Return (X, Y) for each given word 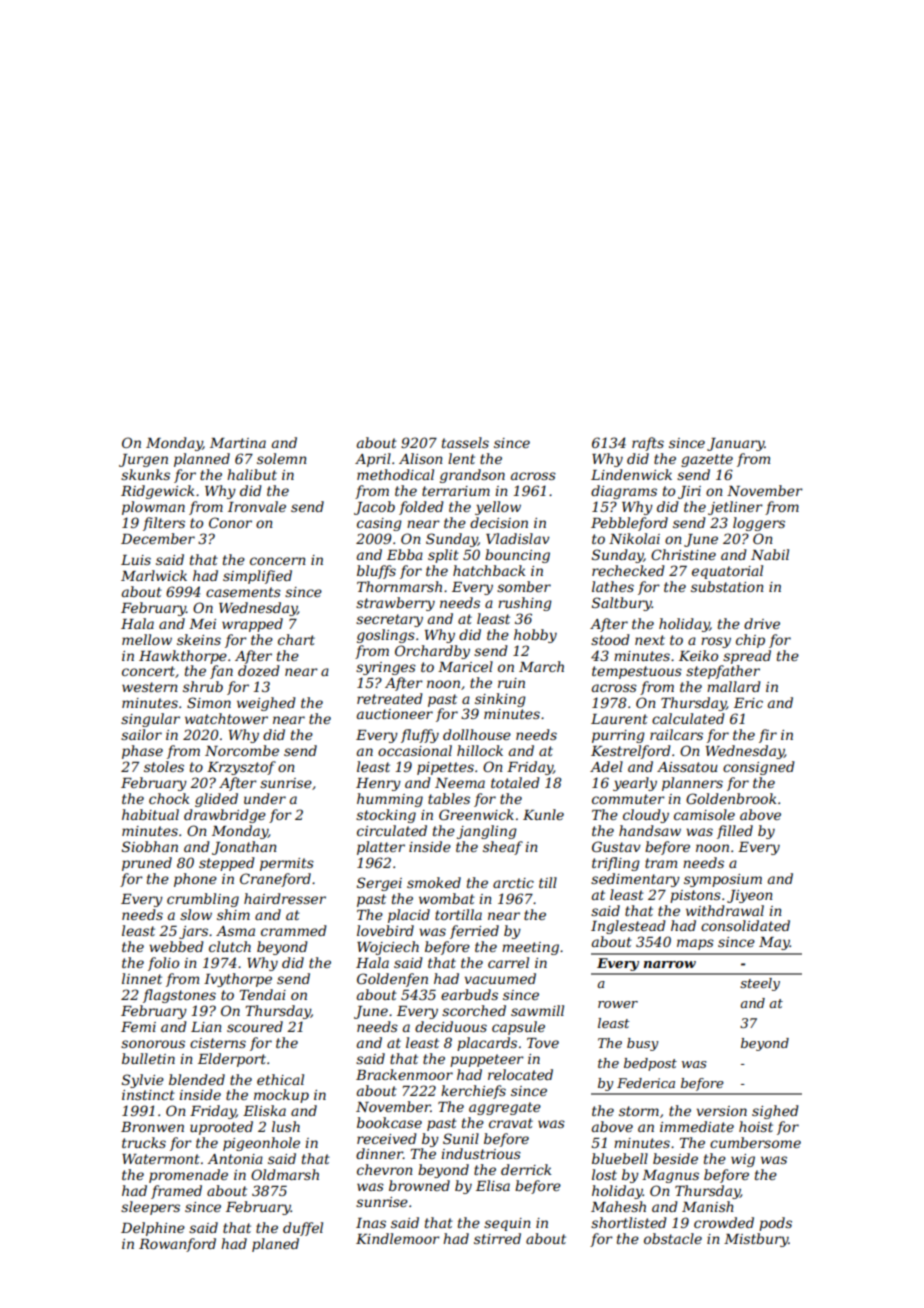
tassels (465, 442)
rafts (648, 444)
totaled (515, 782)
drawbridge (225, 816)
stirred (497, 1238)
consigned (759, 768)
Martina (238, 443)
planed (275, 1245)
